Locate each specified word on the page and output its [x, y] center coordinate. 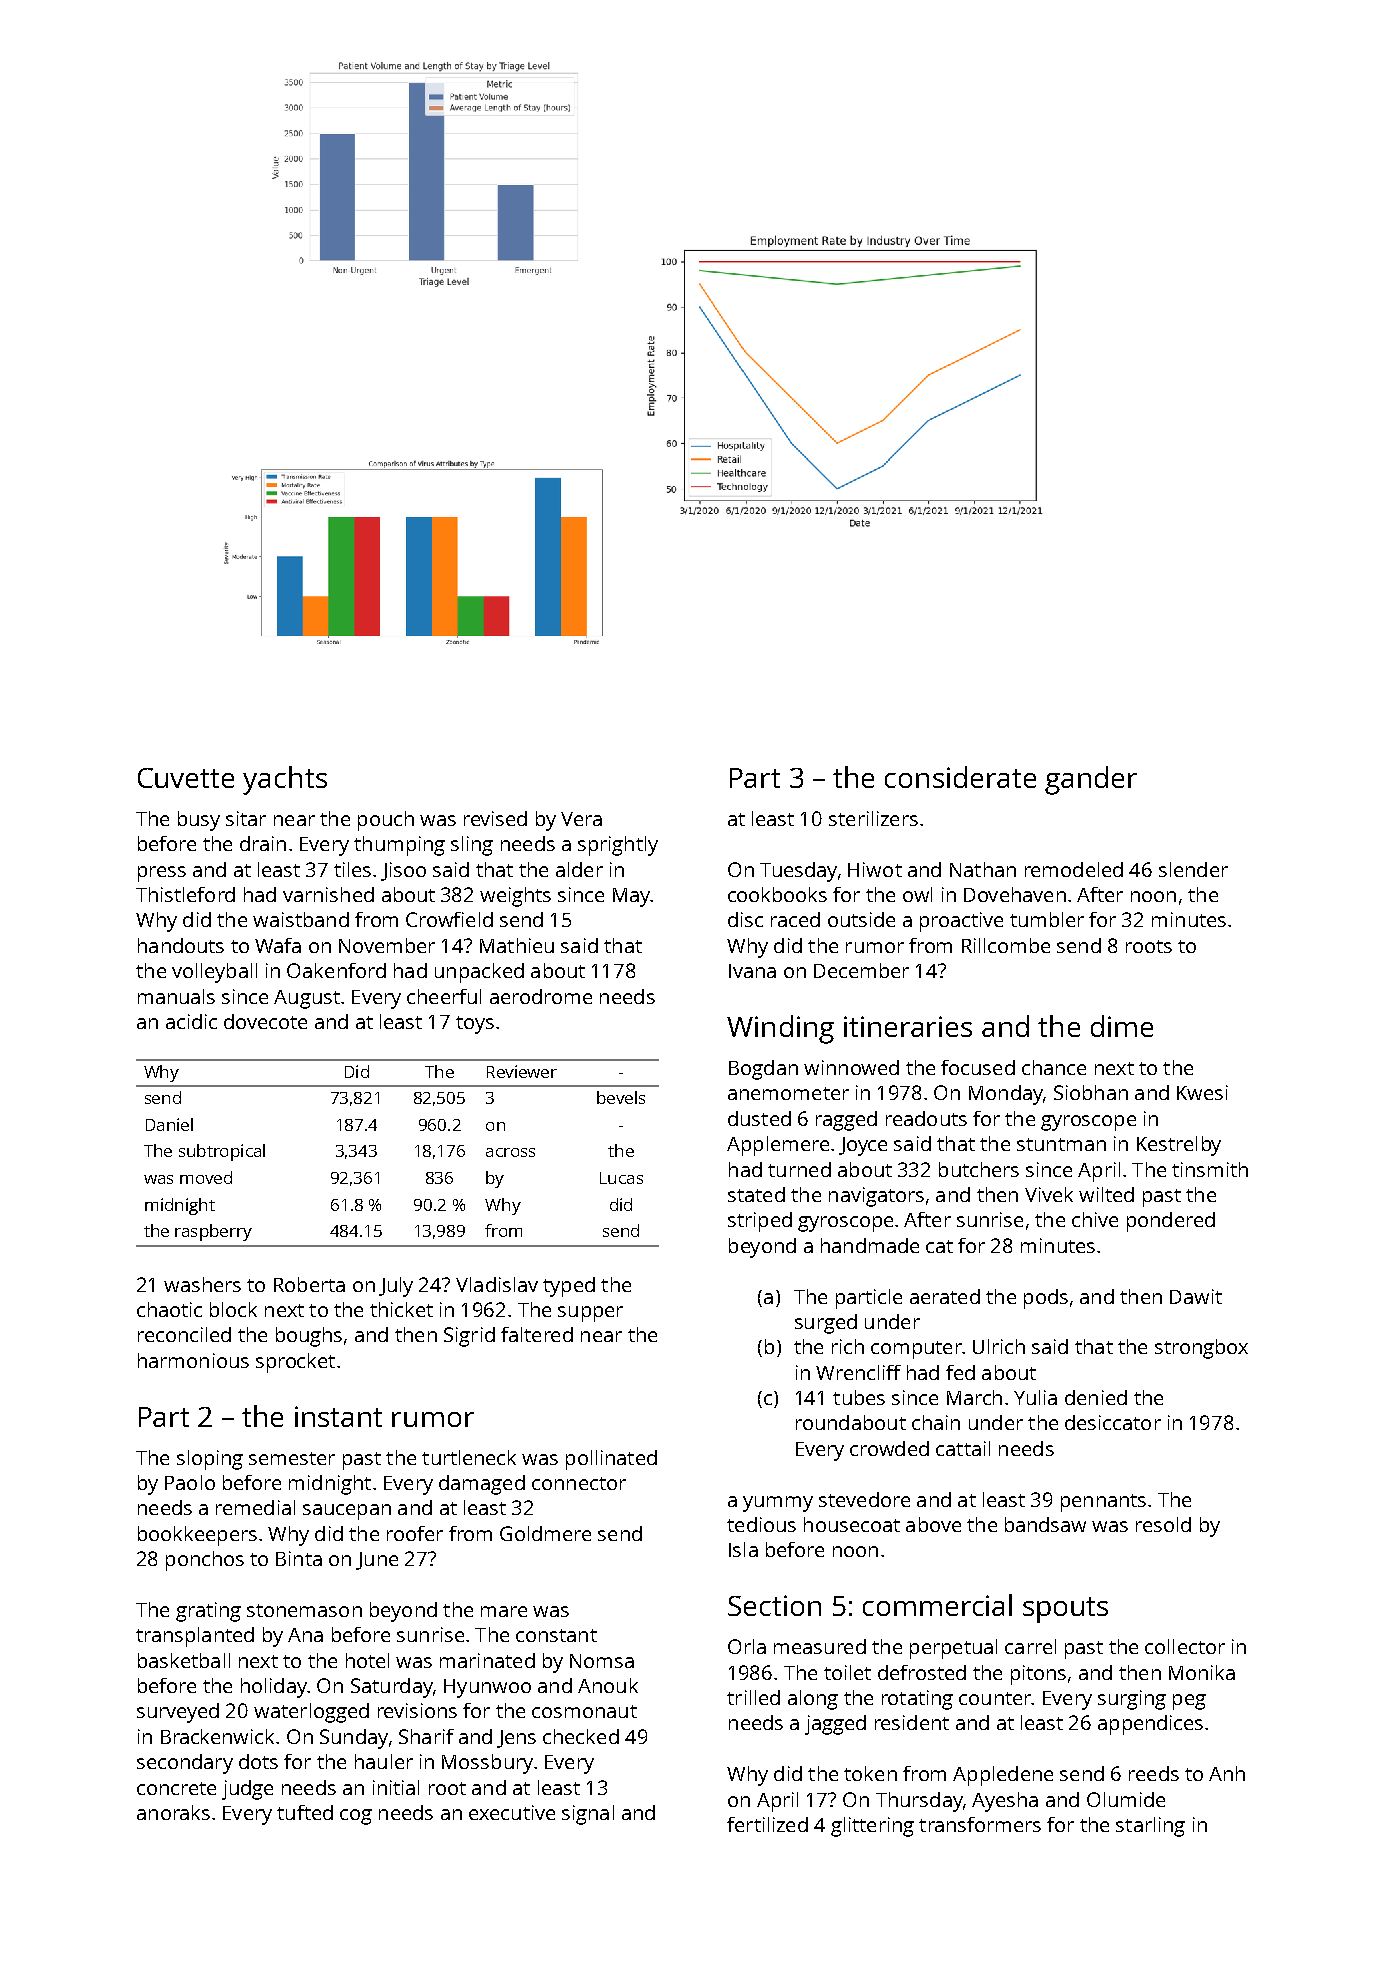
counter [995, 1698]
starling [1150, 1827]
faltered [537, 1334]
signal [588, 1815]
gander [1091, 780]
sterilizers [873, 818]
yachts [285, 780]
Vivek [1049, 1194]
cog [356, 1817]
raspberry [213, 1232]
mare [504, 1611]
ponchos [205, 1561]
